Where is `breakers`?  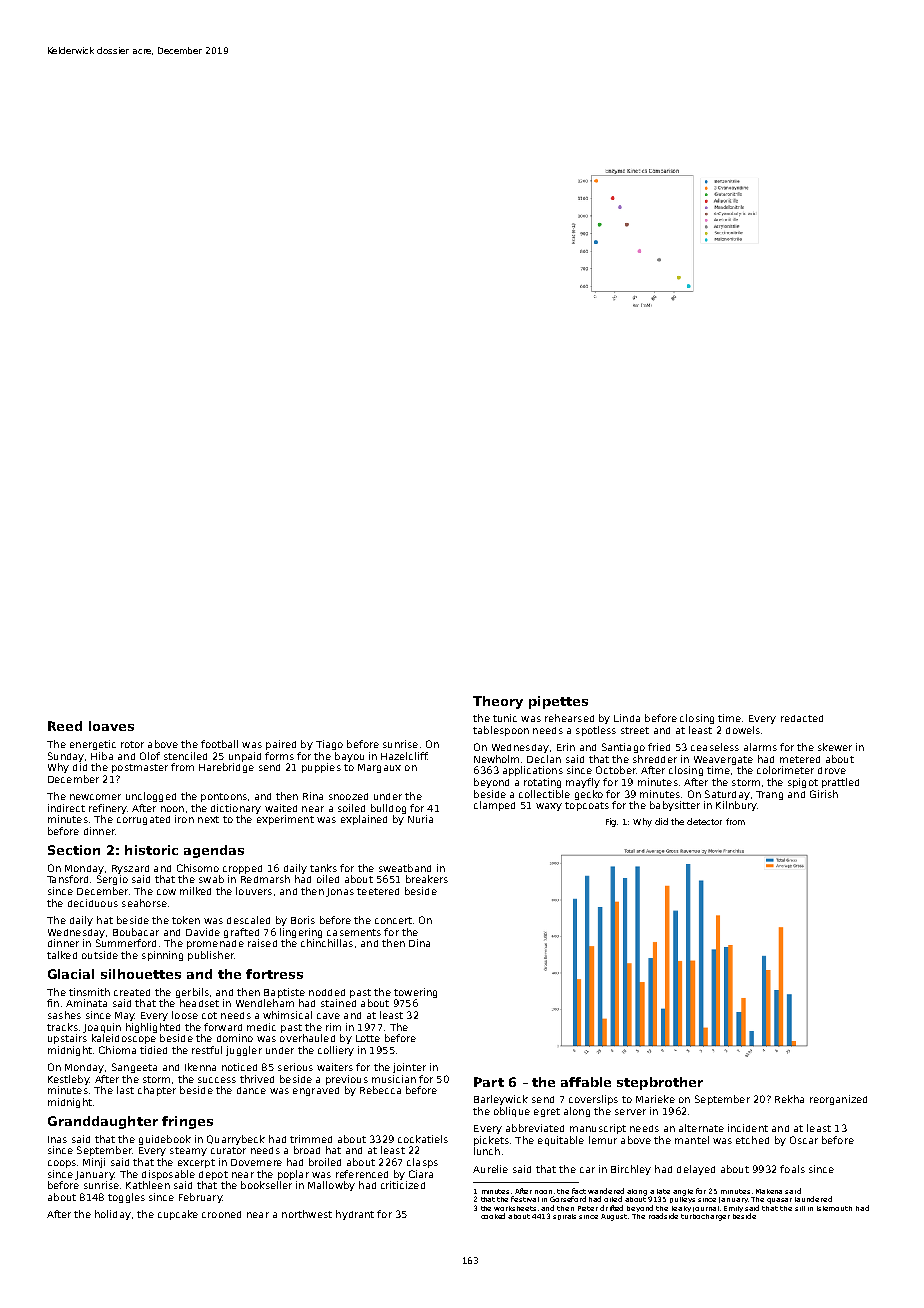
breakers is located at coordinates (427, 879).
